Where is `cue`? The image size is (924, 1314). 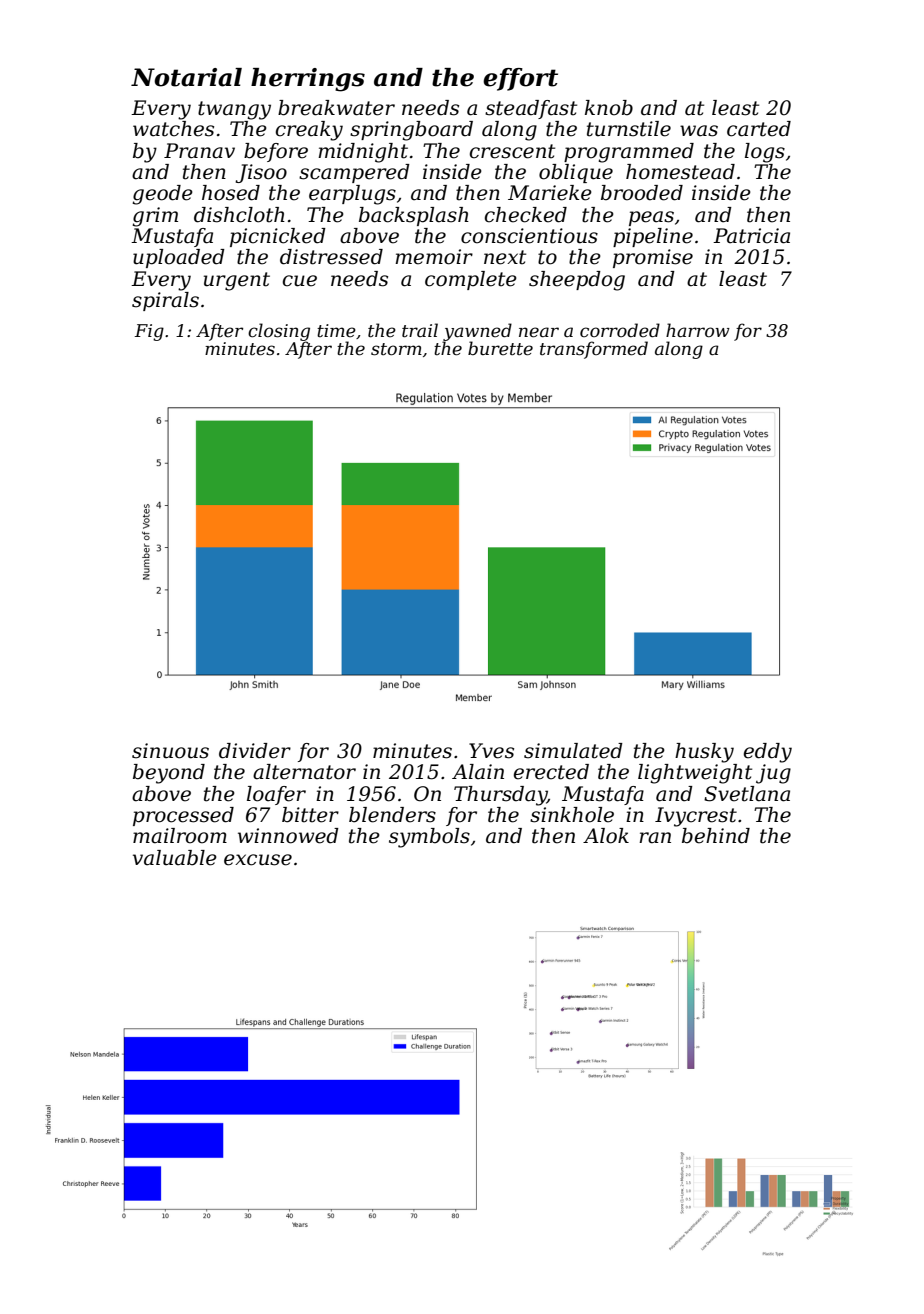 cue is located at coordinates (300, 281).
